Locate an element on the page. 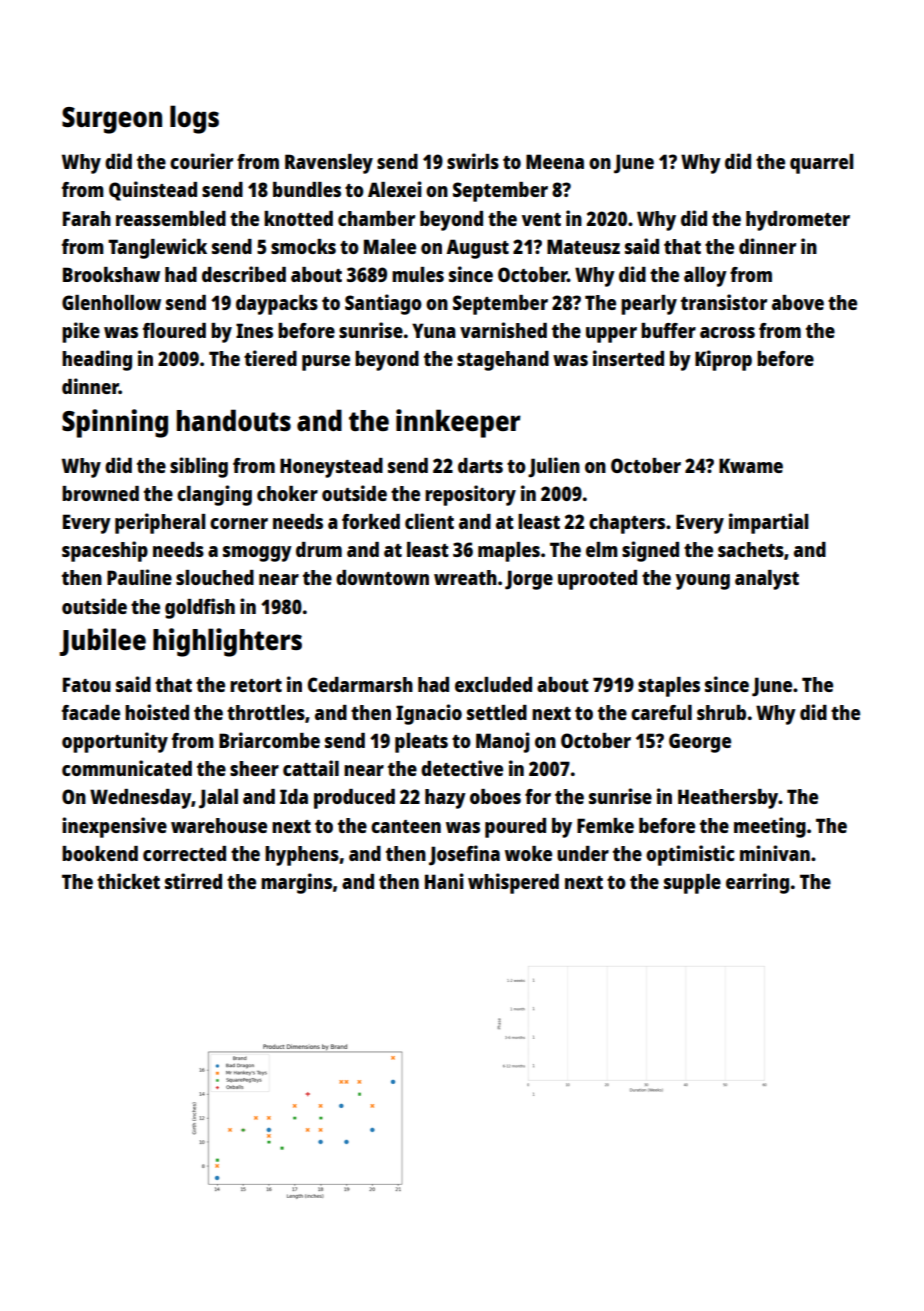 Image resolution: width=924 pixels, height=1311 pixels. inserted is located at coordinates (628, 358).
